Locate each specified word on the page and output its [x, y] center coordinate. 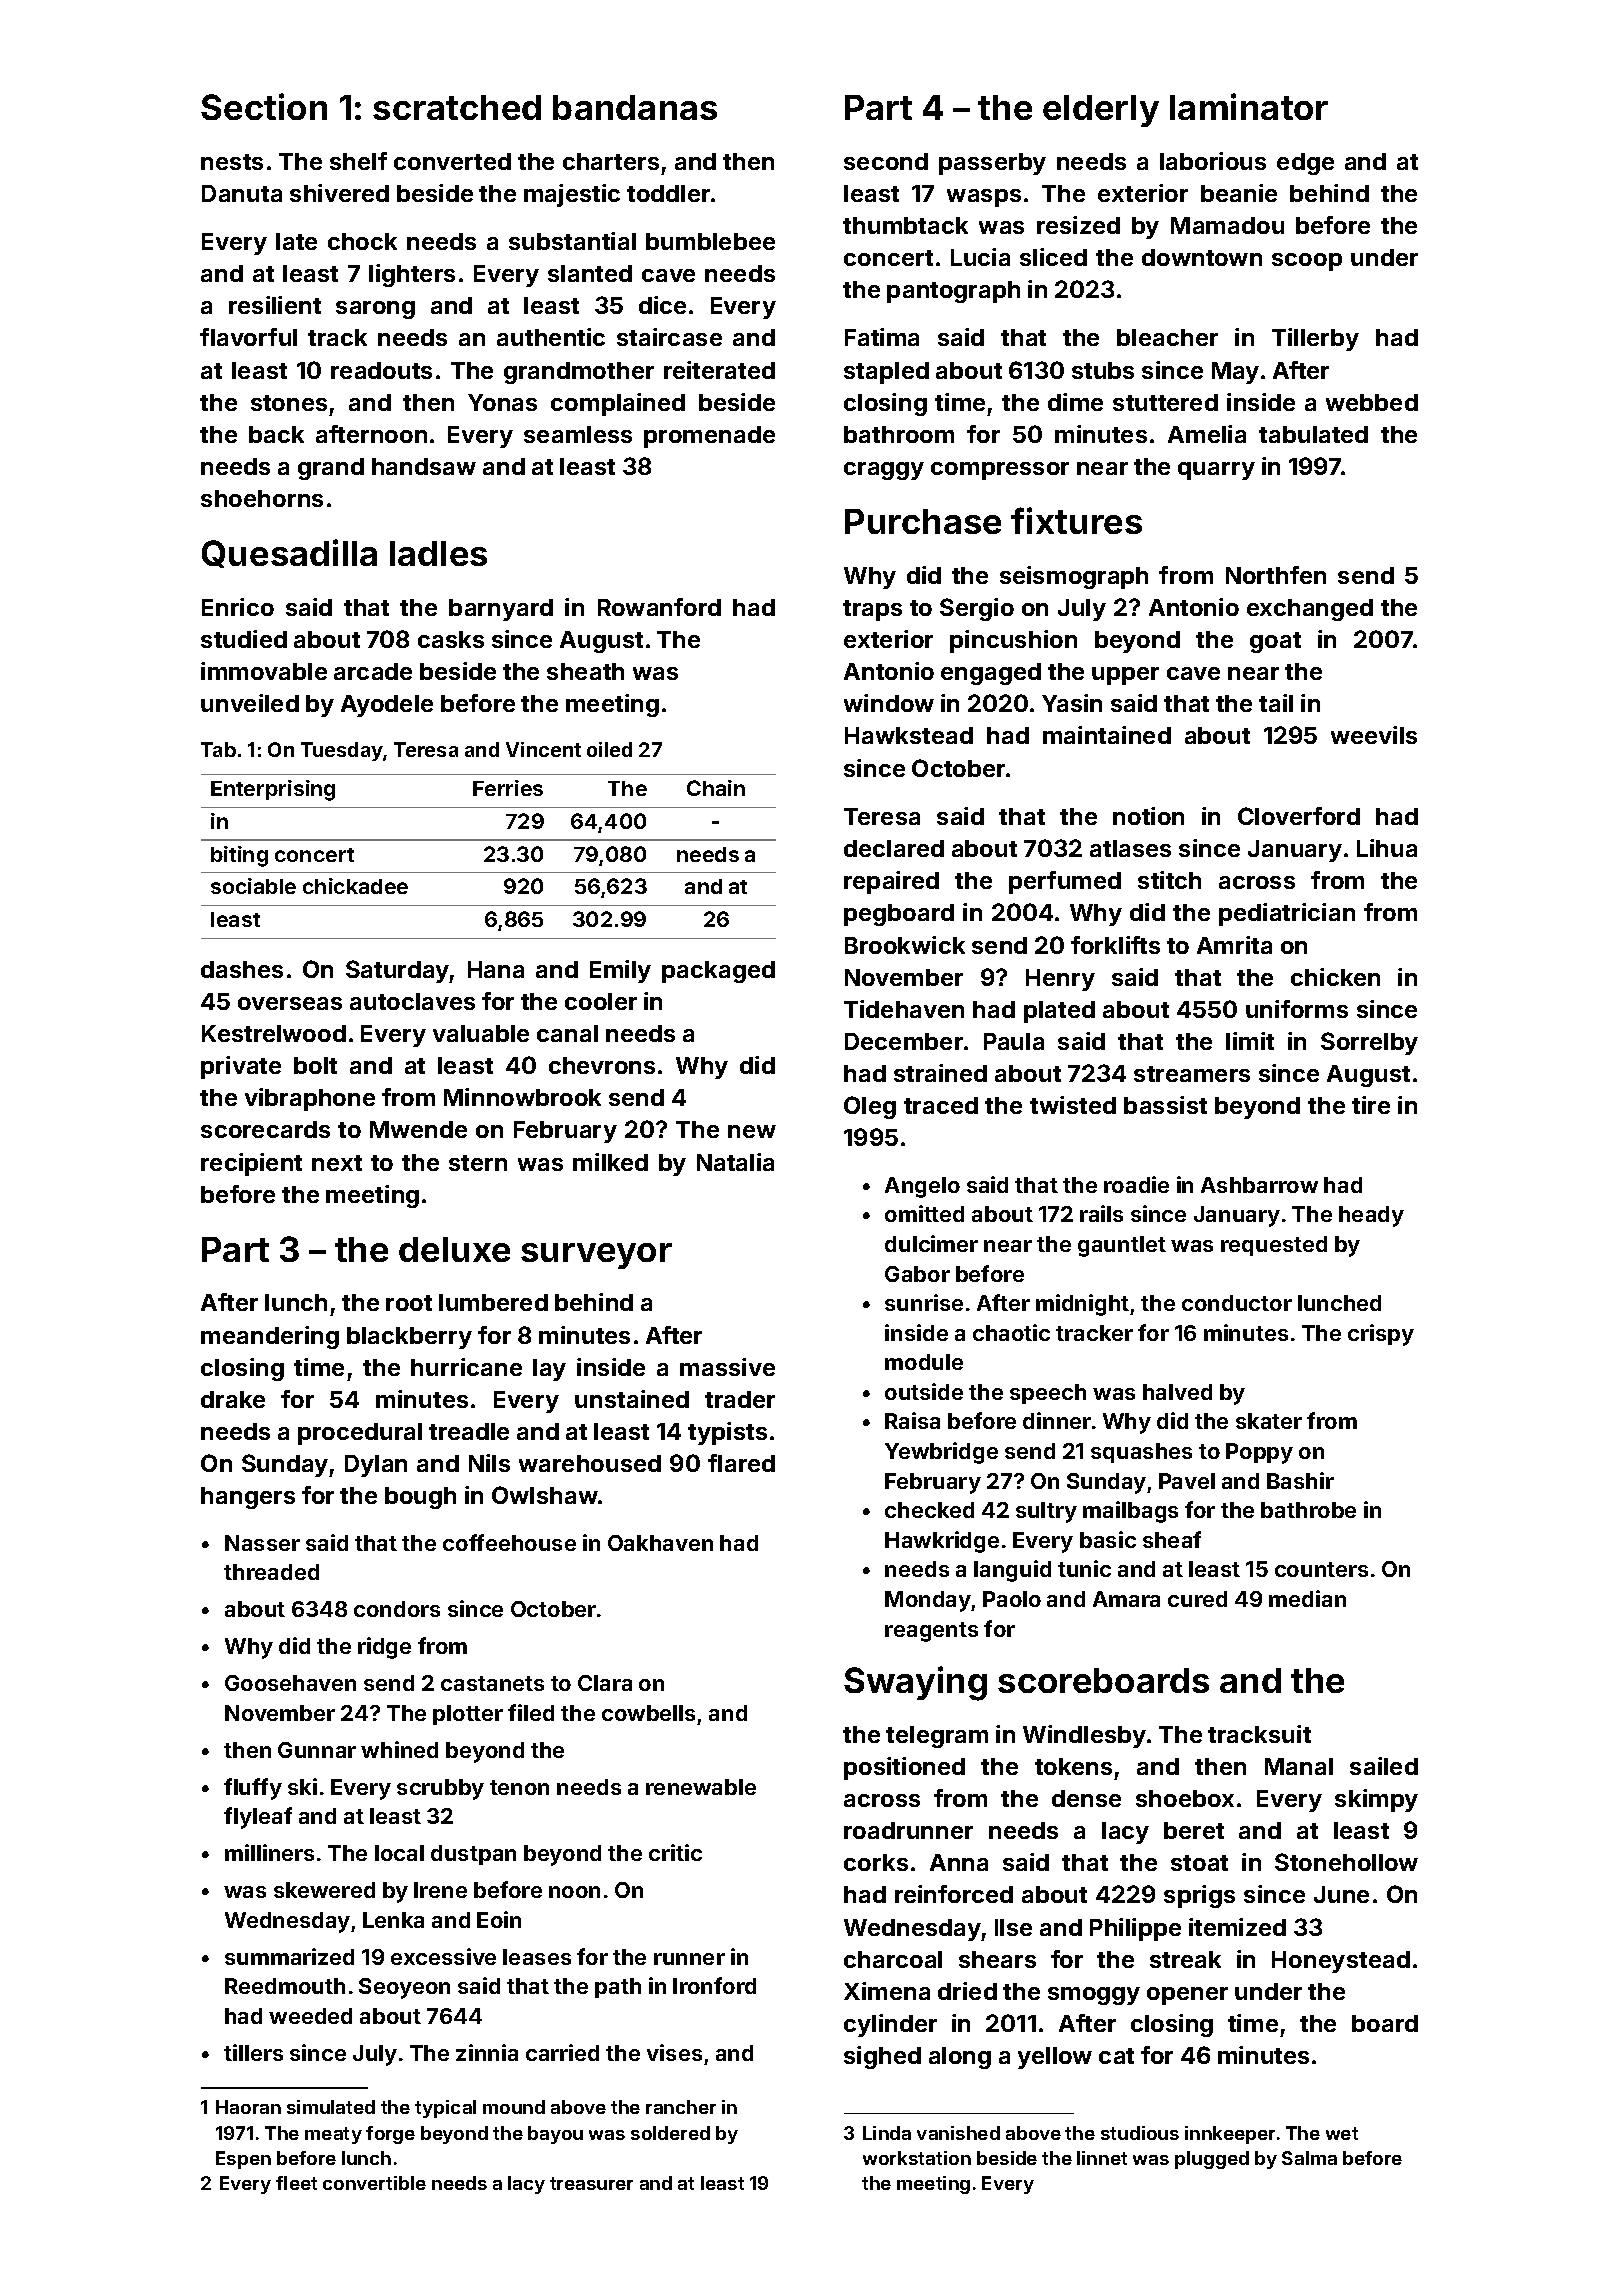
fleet [296, 2183]
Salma [1309, 2158]
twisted [1073, 1105]
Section [264, 106]
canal [567, 1033]
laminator [1249, 106]
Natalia [735, 1162]
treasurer [591, 2183]
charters [611, 161]
